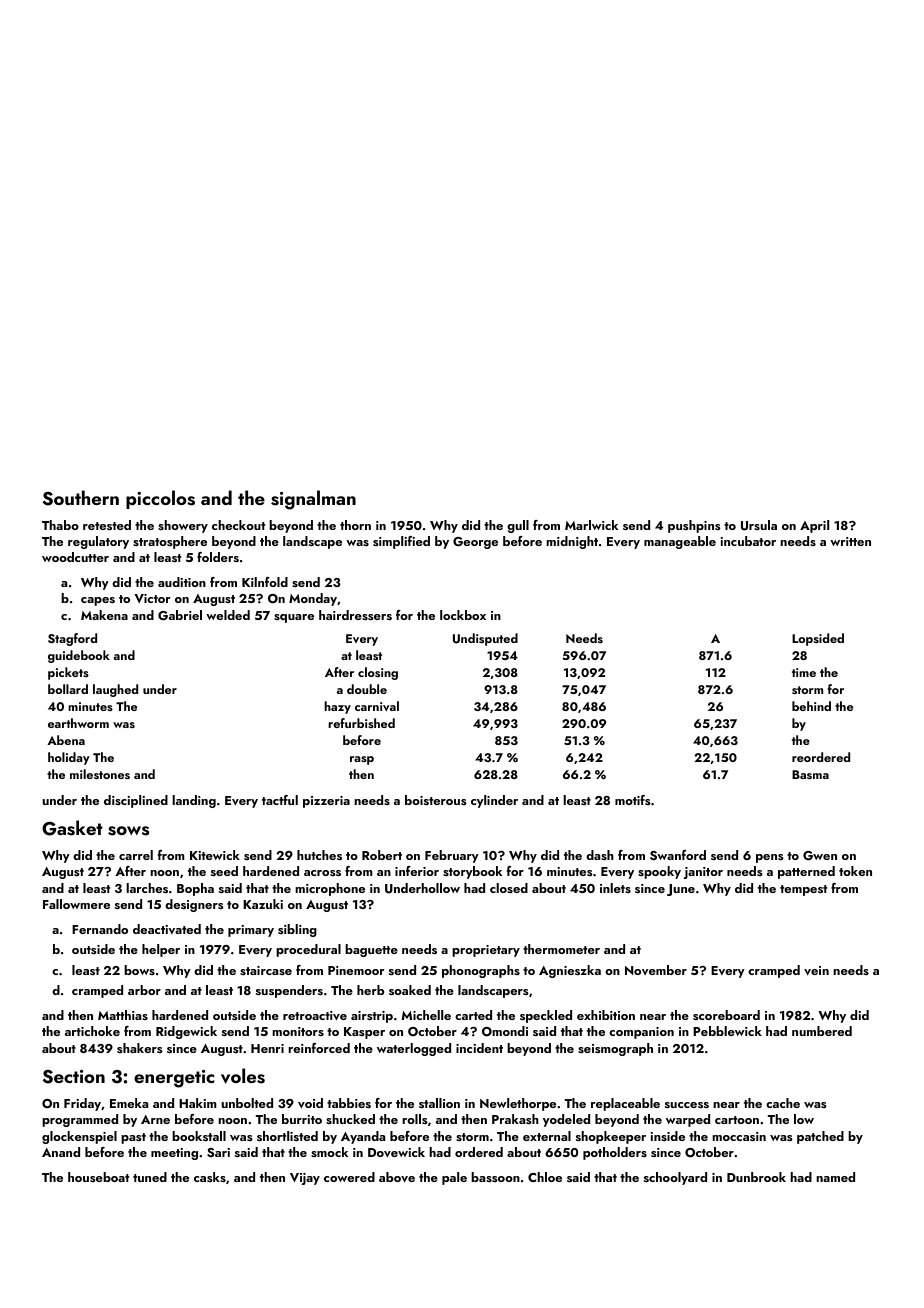 Image resolution: width=924 pixels, height=1308 pixels. What do you see at coordinates (417, 871) in the image?
I see `inferior` at bounding box center [417, 871].
